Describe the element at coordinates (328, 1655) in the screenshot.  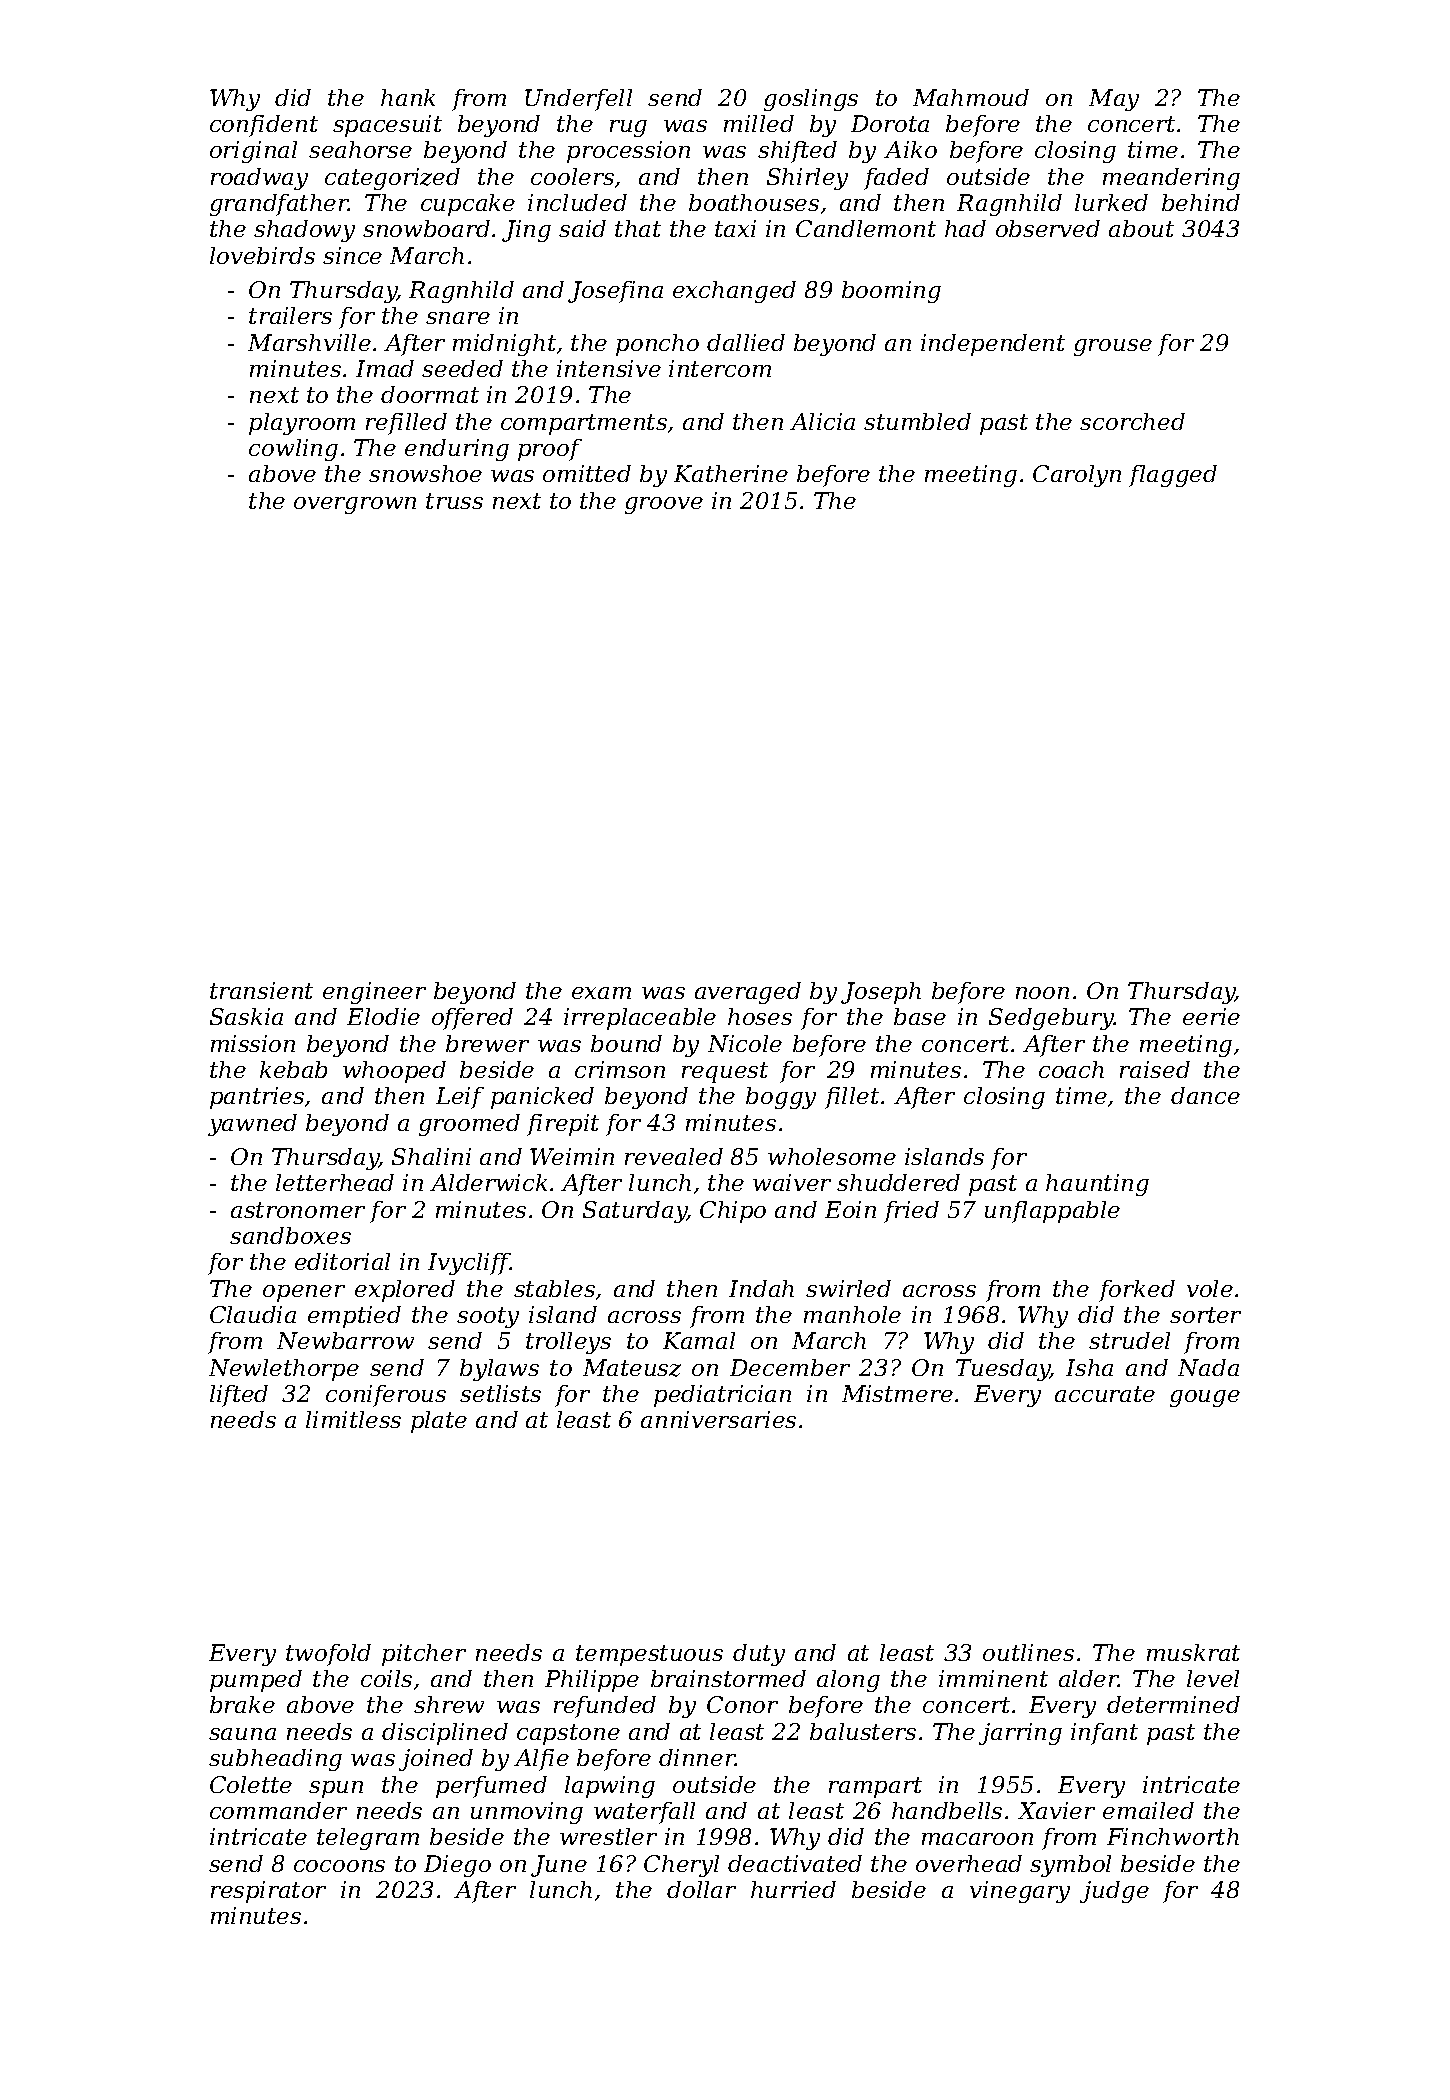
I see `twofold` at that location.
